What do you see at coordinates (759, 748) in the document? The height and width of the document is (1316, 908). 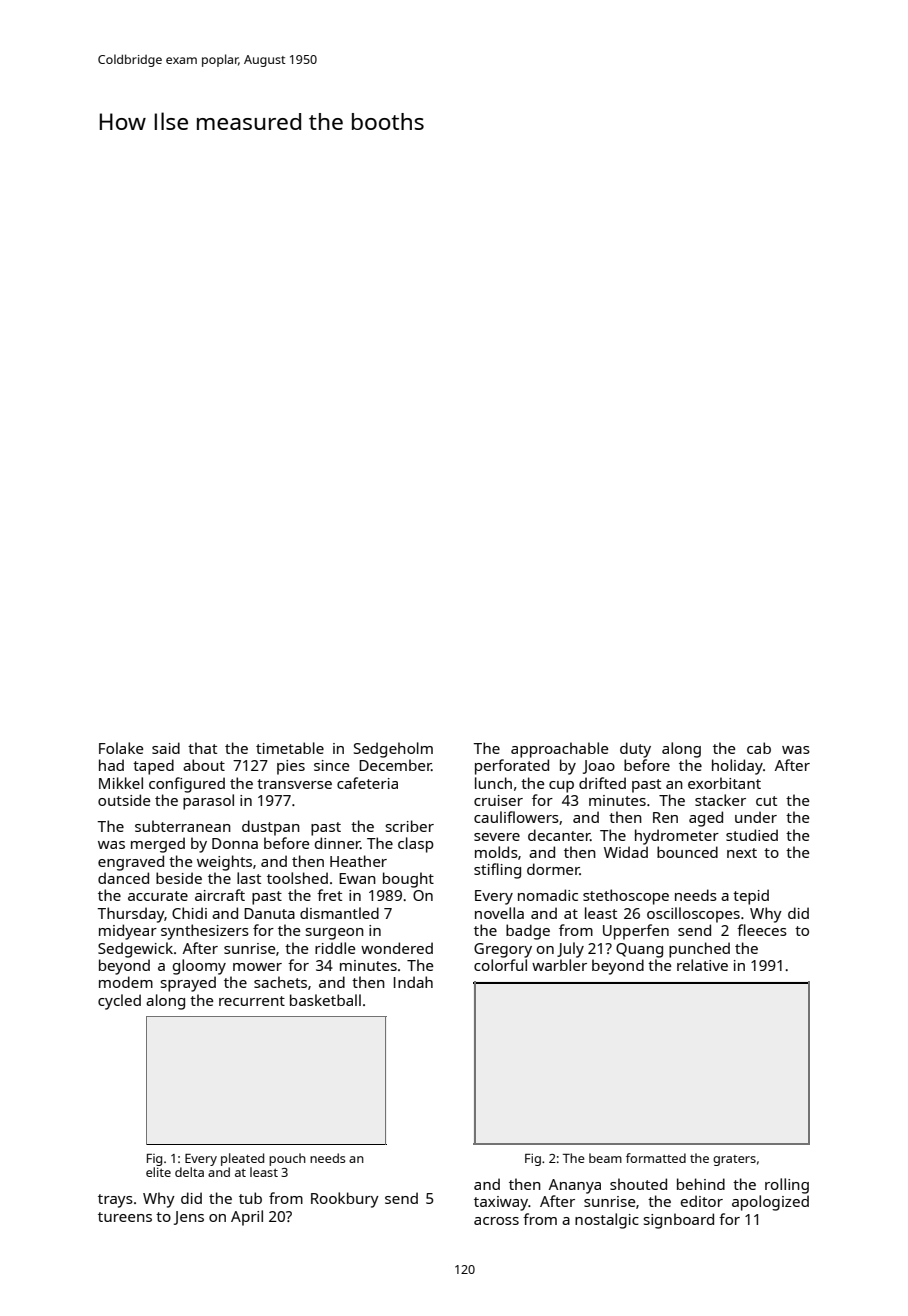 I see `cab` at bounding box center [759, 748].
